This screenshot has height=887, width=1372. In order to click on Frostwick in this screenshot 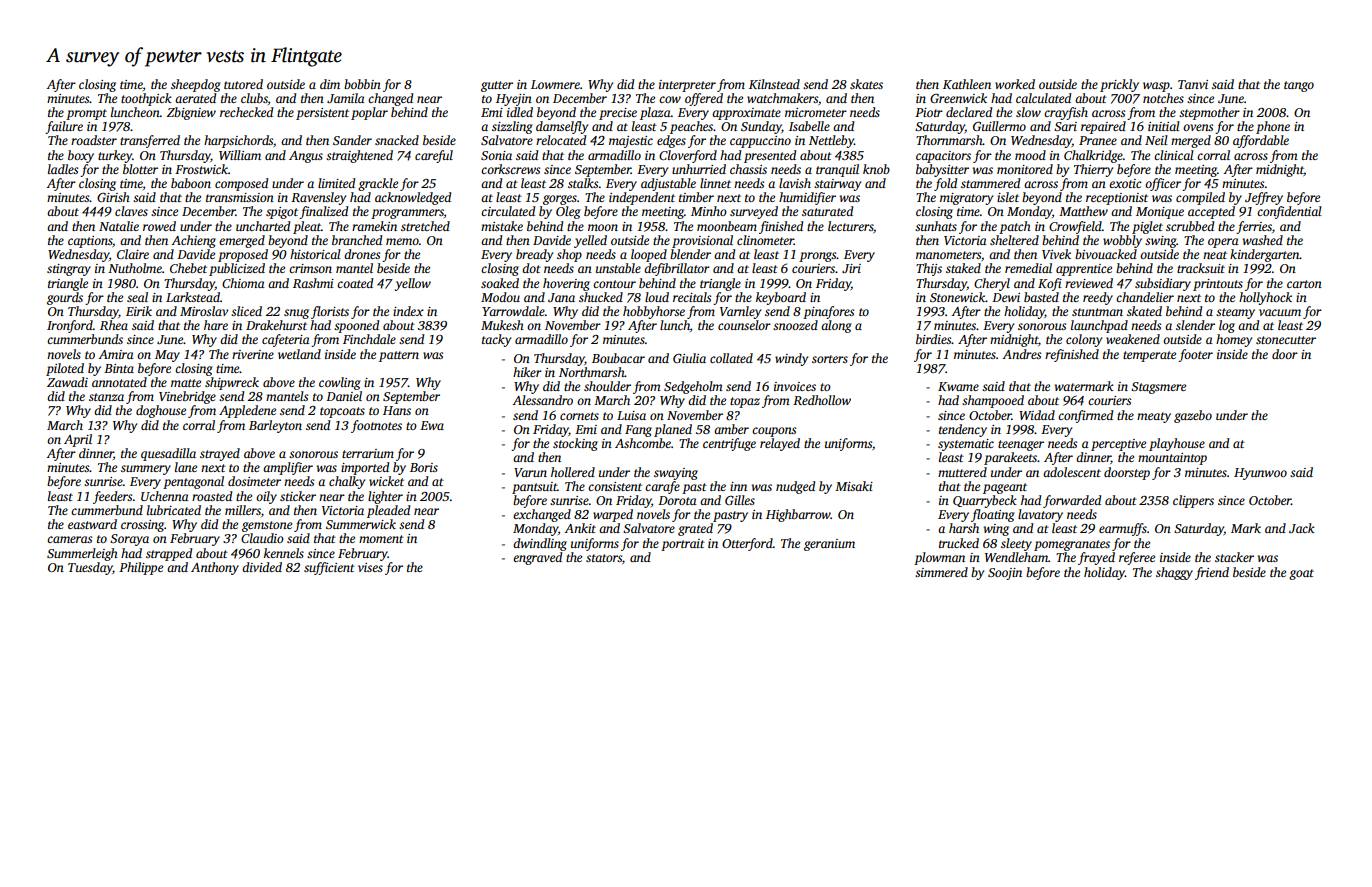, I will do `click(201, 169)`.
